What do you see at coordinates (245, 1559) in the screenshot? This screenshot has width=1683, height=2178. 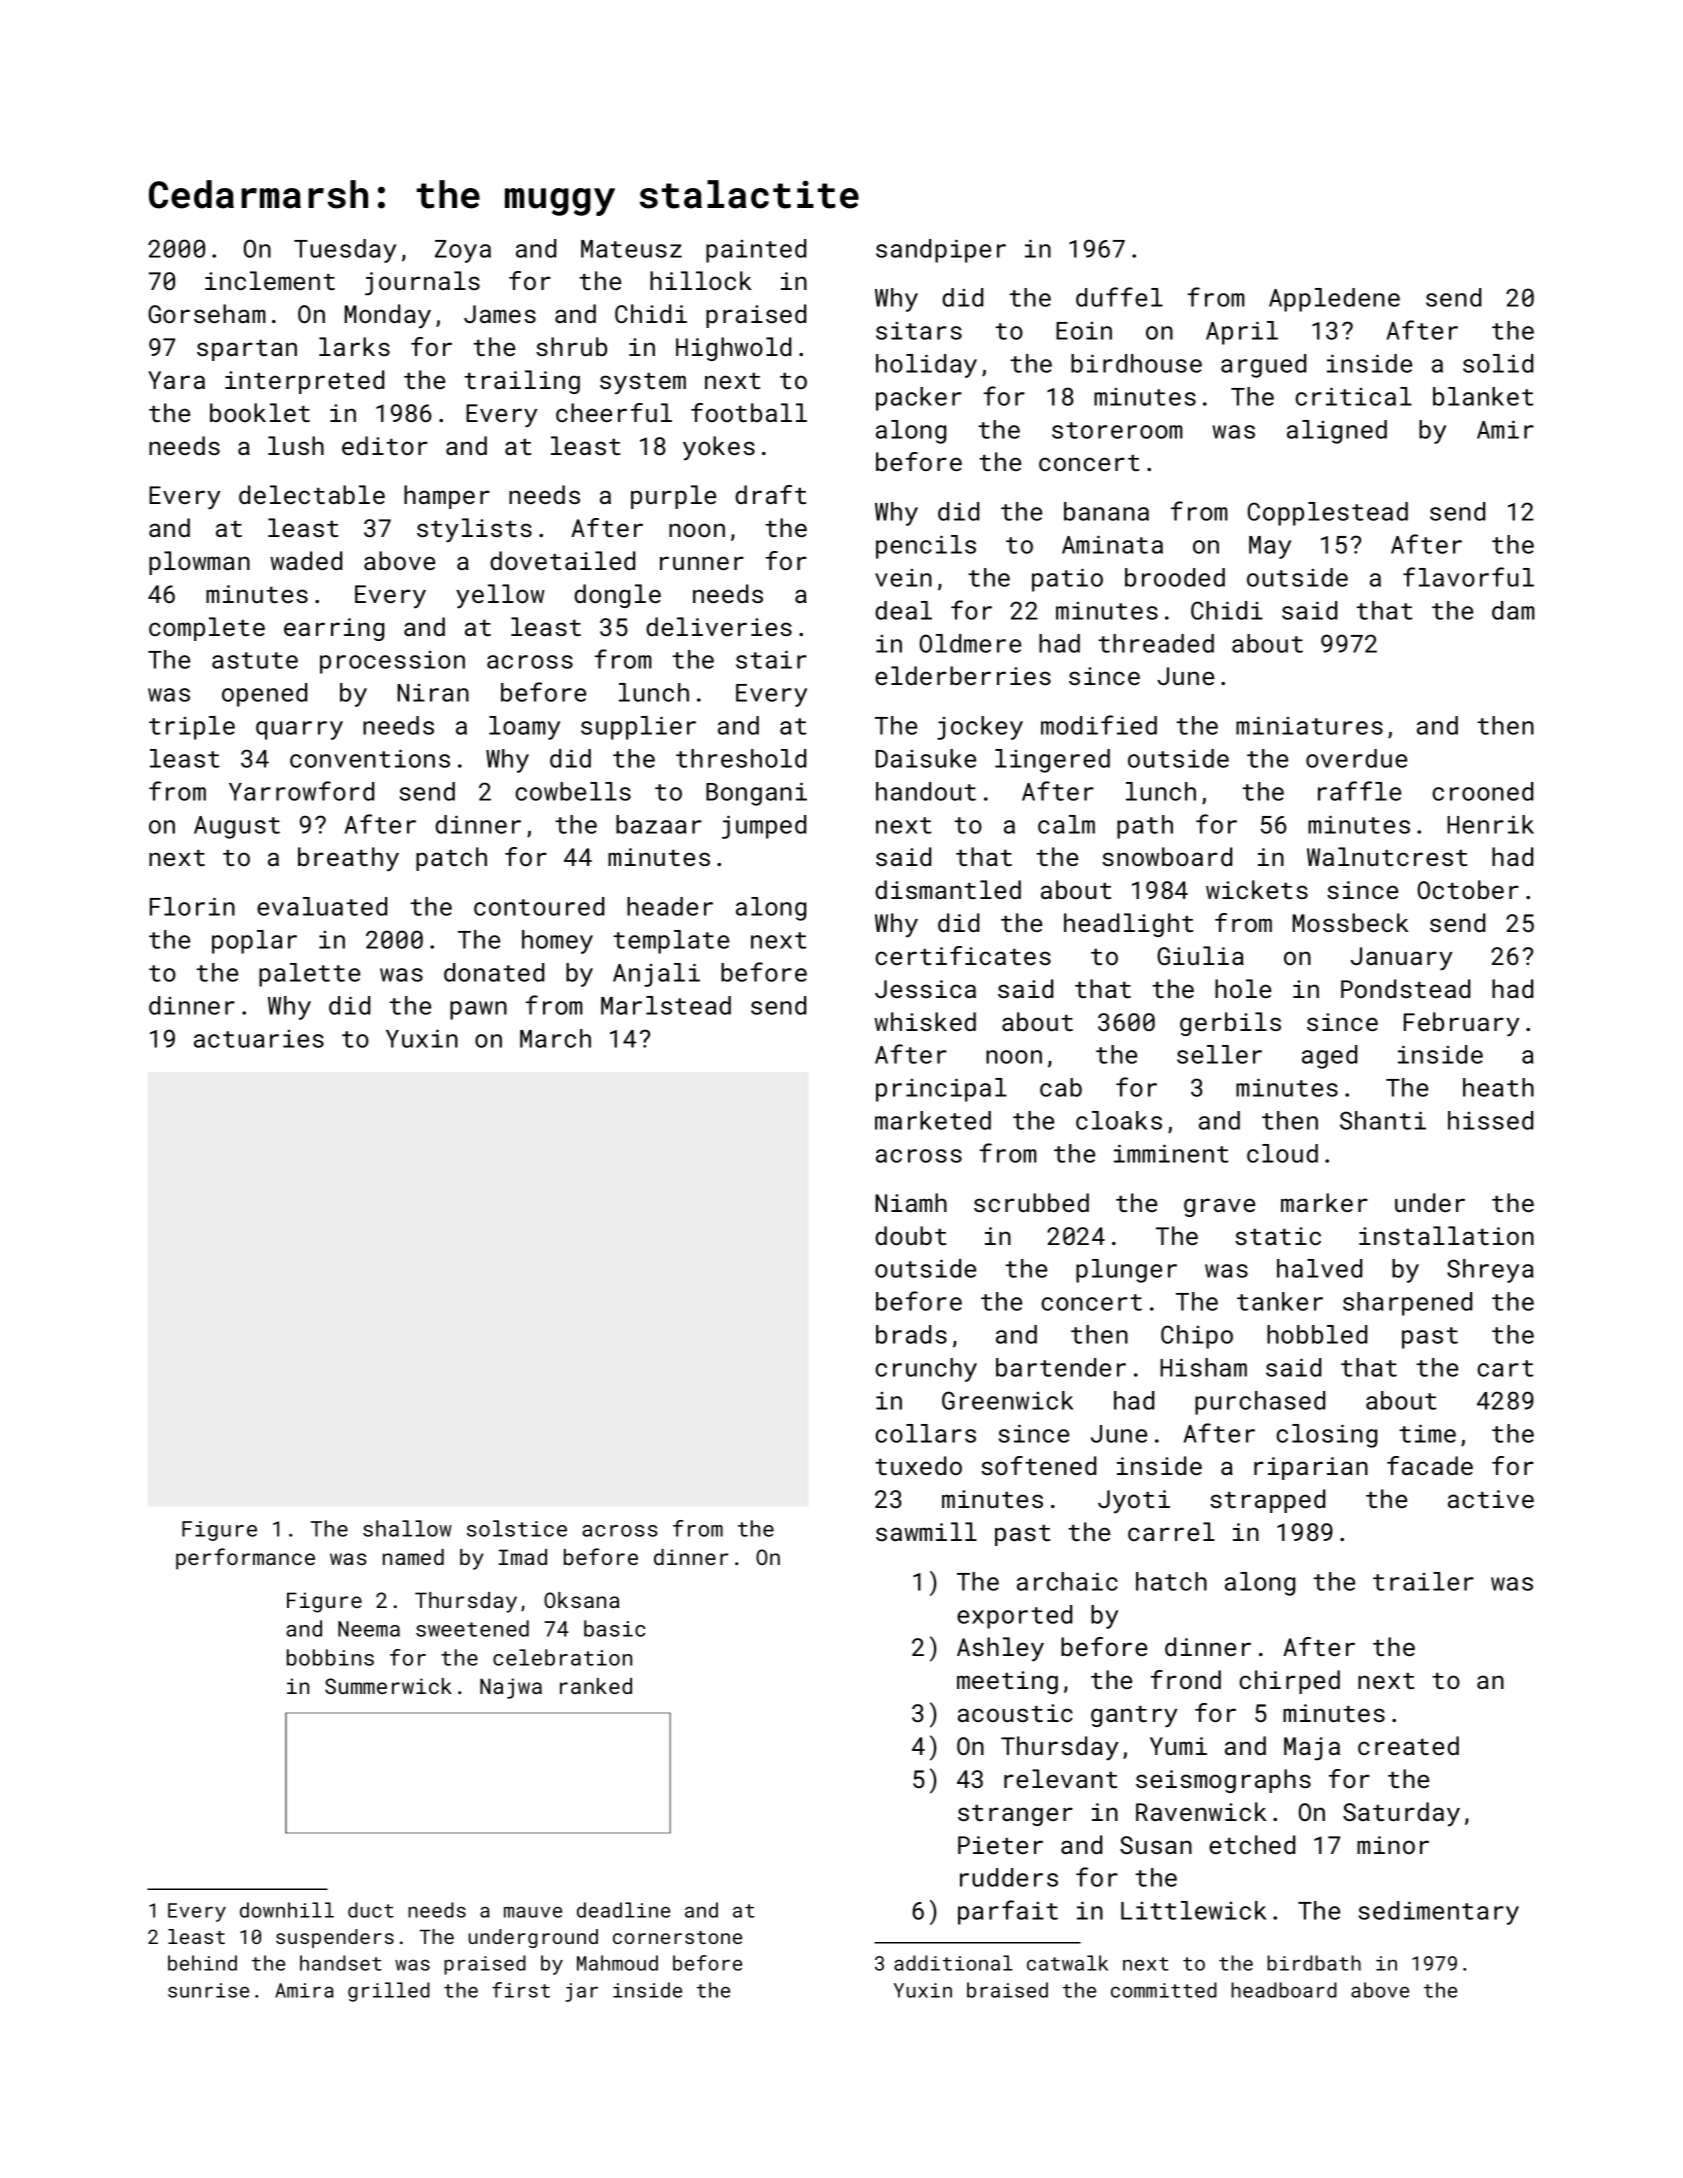 I see `performance` at bounding box center [245, 1559].
